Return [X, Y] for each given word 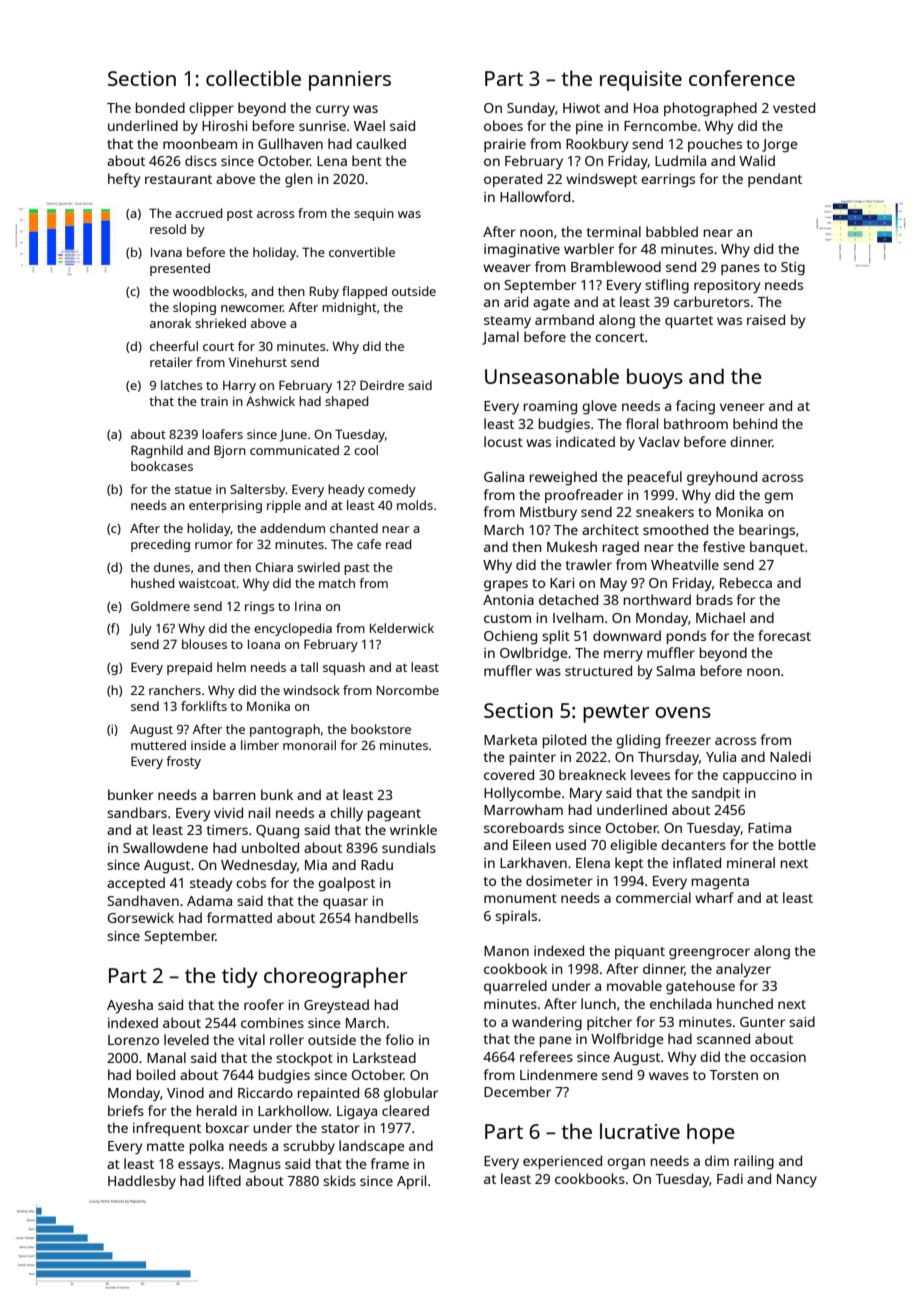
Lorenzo [133, 1040]
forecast [784, 635]
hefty [124, 180]
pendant [775, 180]
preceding [160, 545]
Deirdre [382, 385]
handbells [386, 917]
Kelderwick [402, 628]
